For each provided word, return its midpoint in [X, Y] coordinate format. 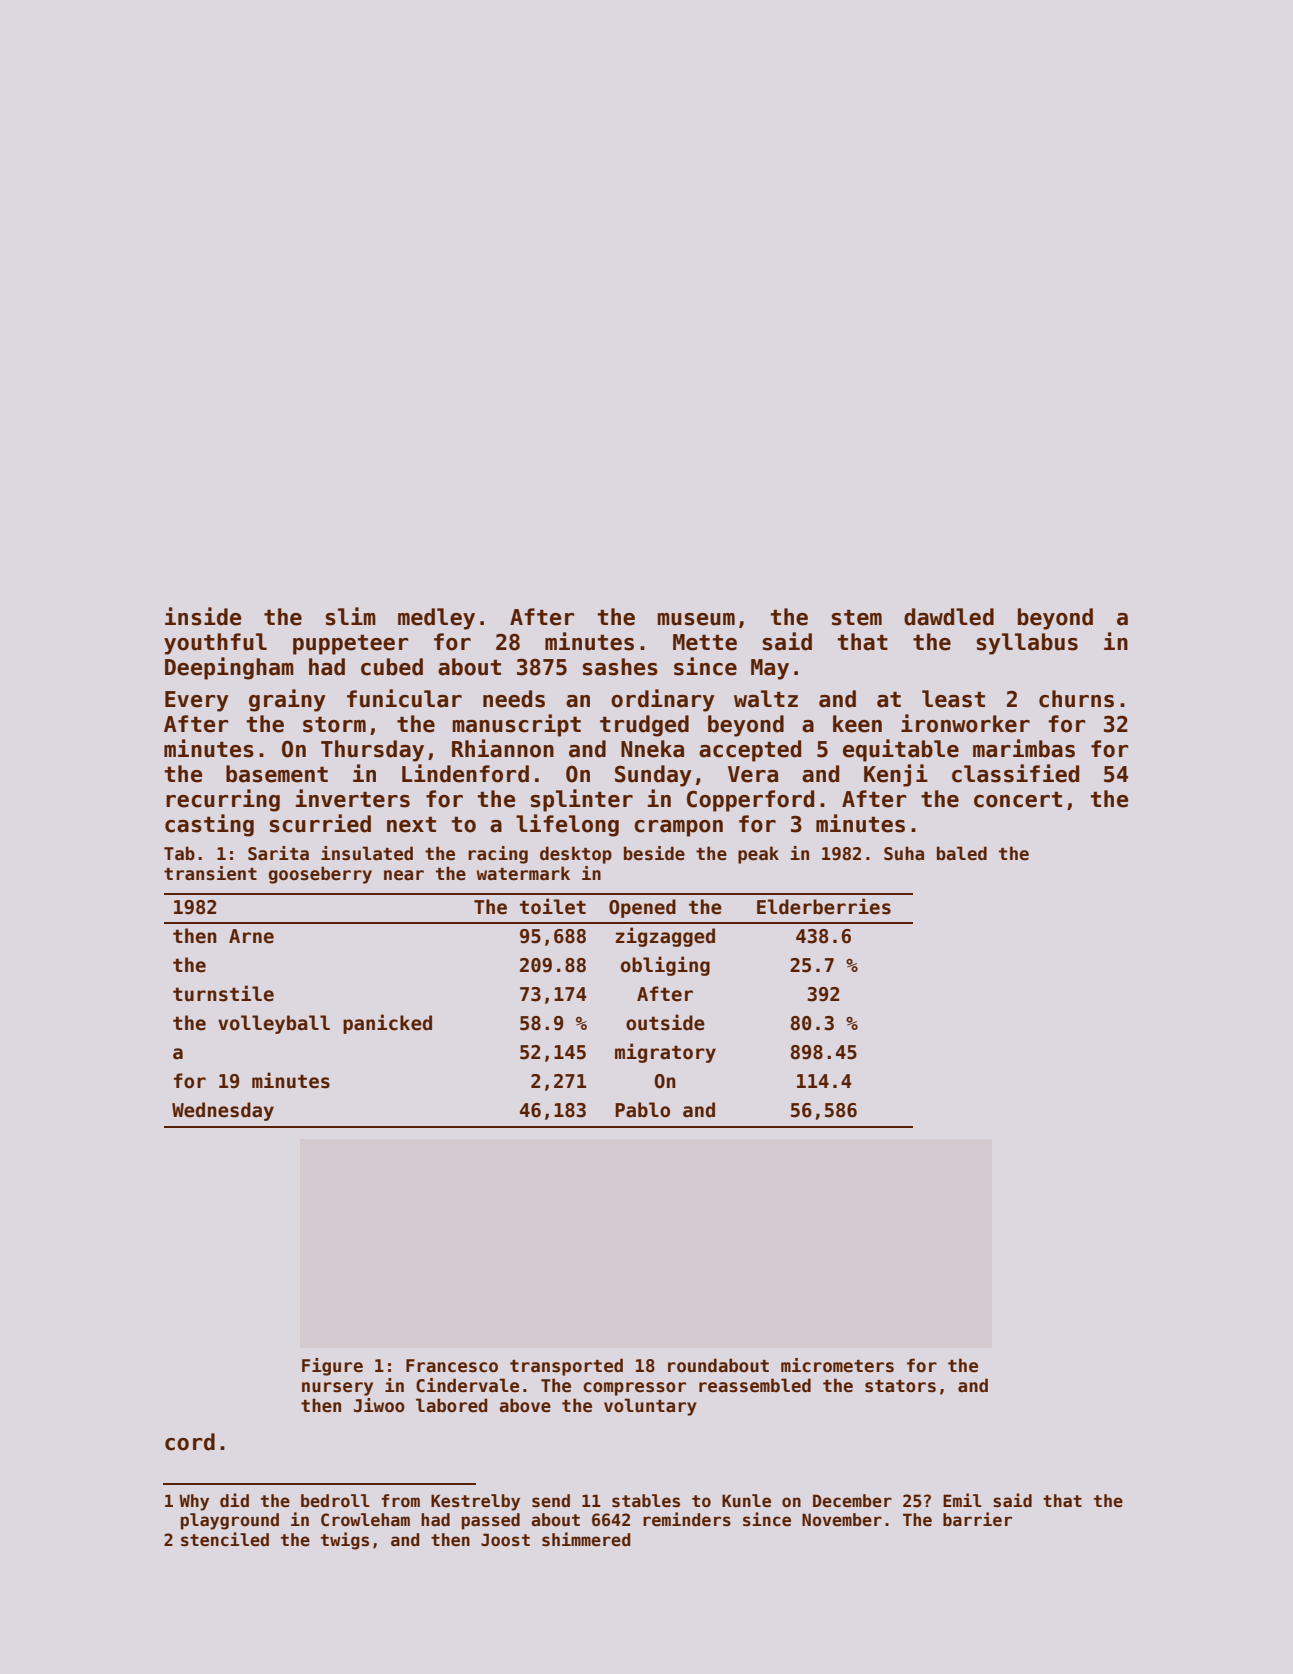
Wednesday [223, 1111]
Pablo [642, 1110]
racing [498, 855]
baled [962, 853]
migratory [665, 1053]
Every [197, 701]
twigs [345, 1541]
